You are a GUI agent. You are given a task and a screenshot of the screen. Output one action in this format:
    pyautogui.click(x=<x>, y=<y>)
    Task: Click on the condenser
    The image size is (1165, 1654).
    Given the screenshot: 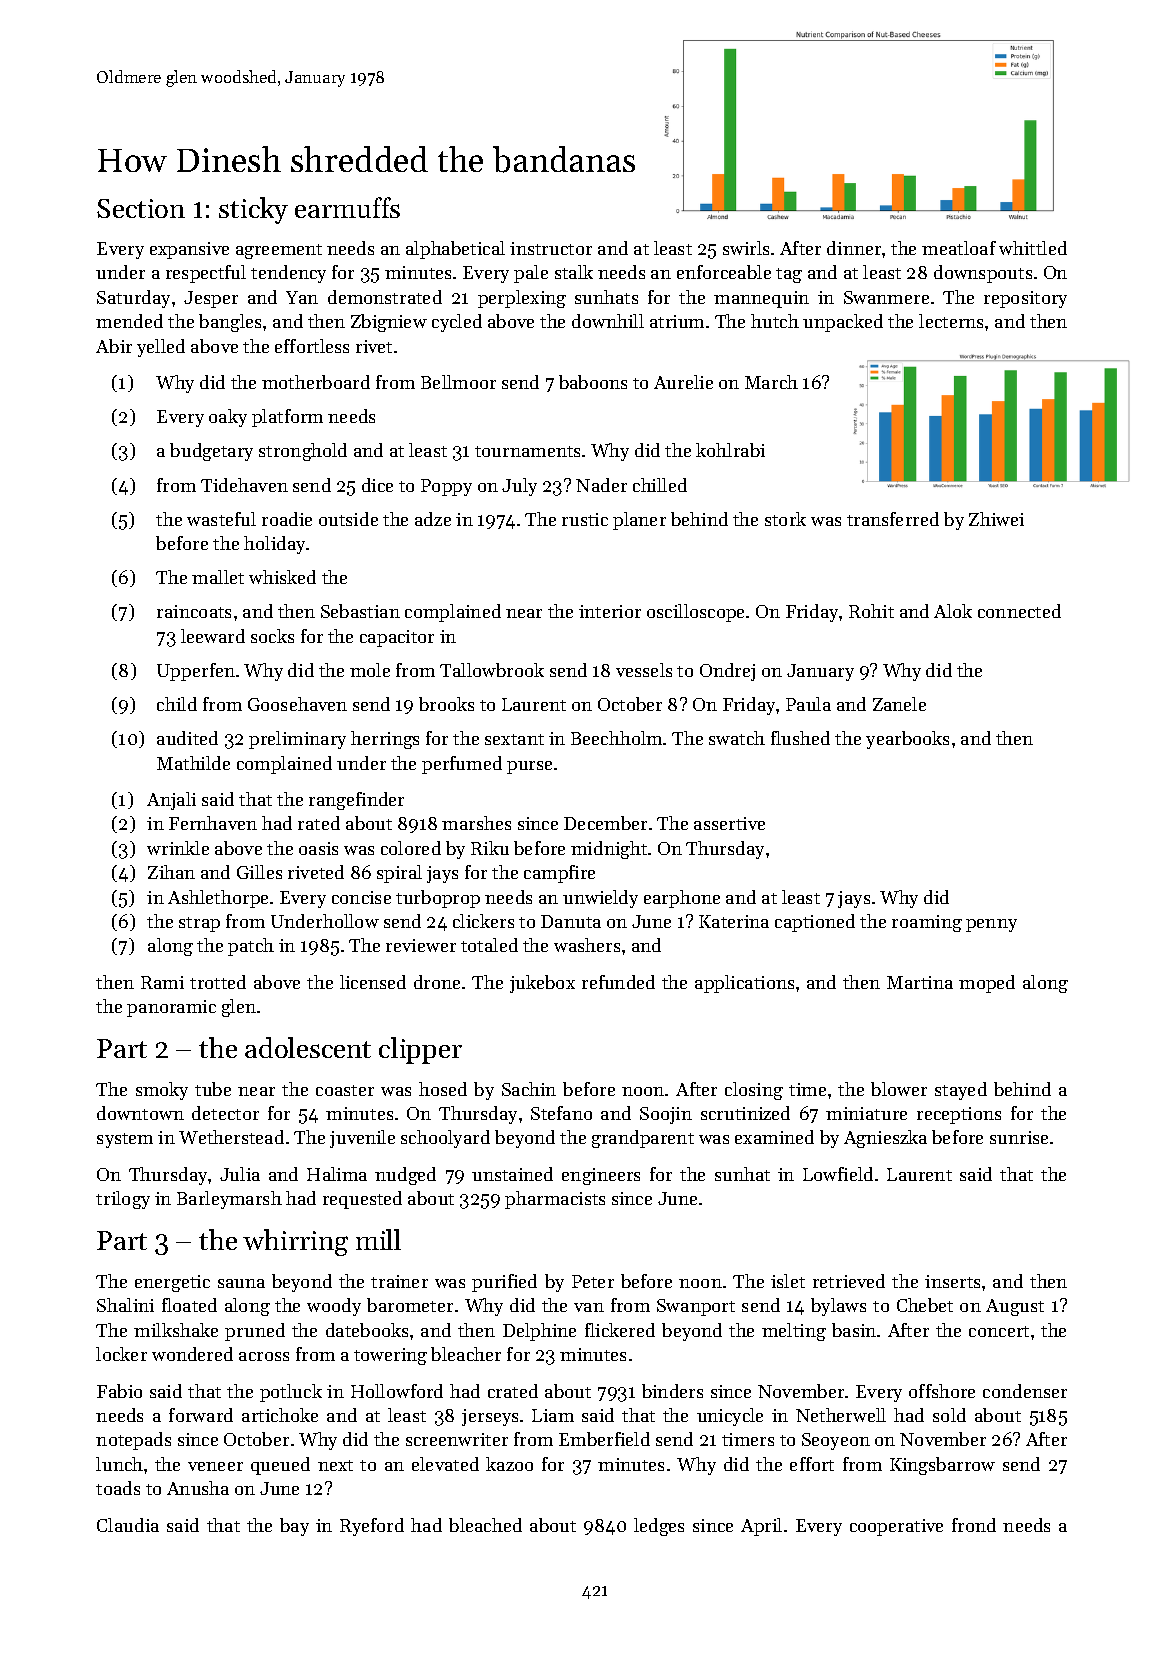 What is the action you would take?
    pyautogui.click(x=1025, y=1391)
